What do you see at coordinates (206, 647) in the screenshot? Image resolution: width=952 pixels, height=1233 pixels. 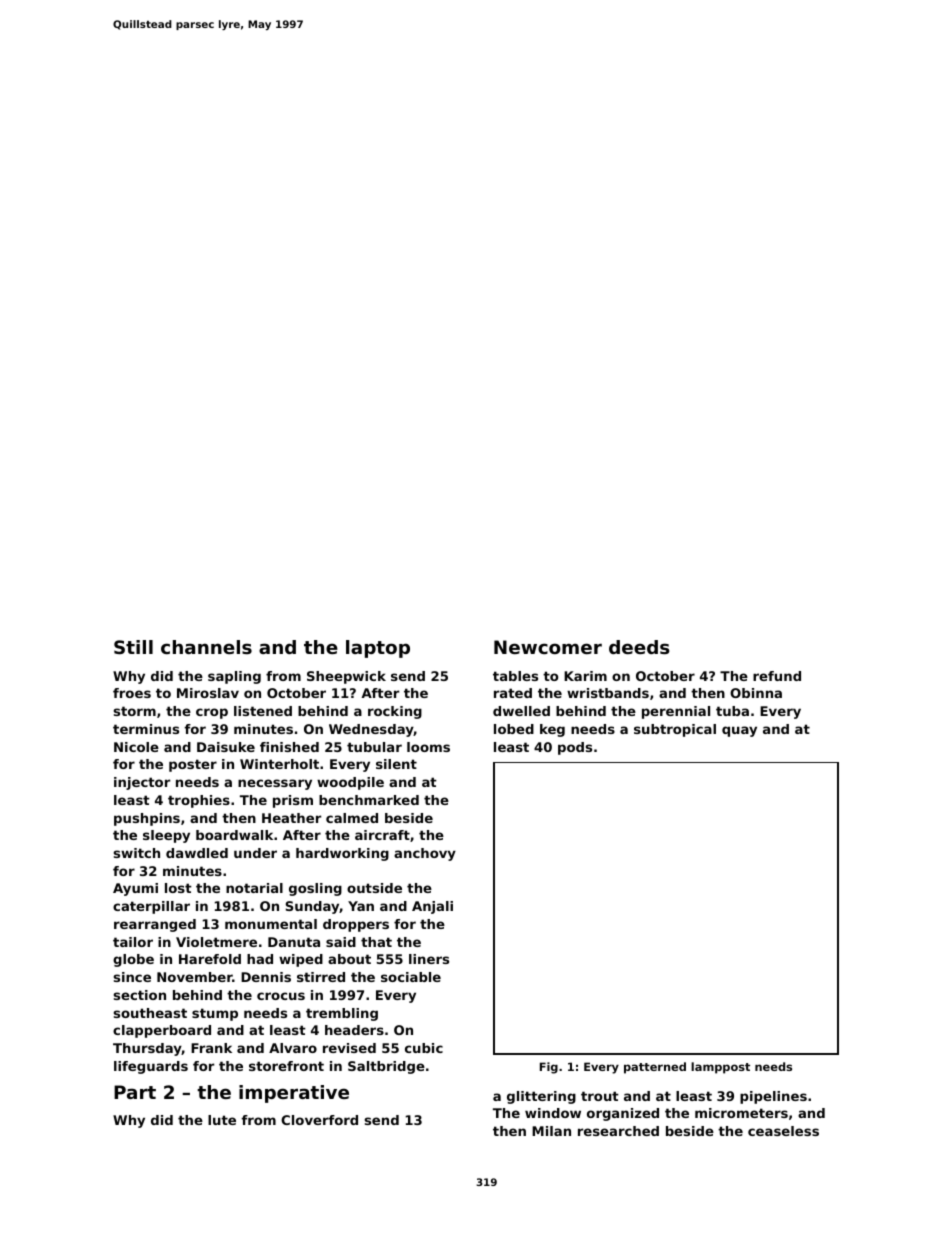 I see `channels` at bounding box center [206, 647].
